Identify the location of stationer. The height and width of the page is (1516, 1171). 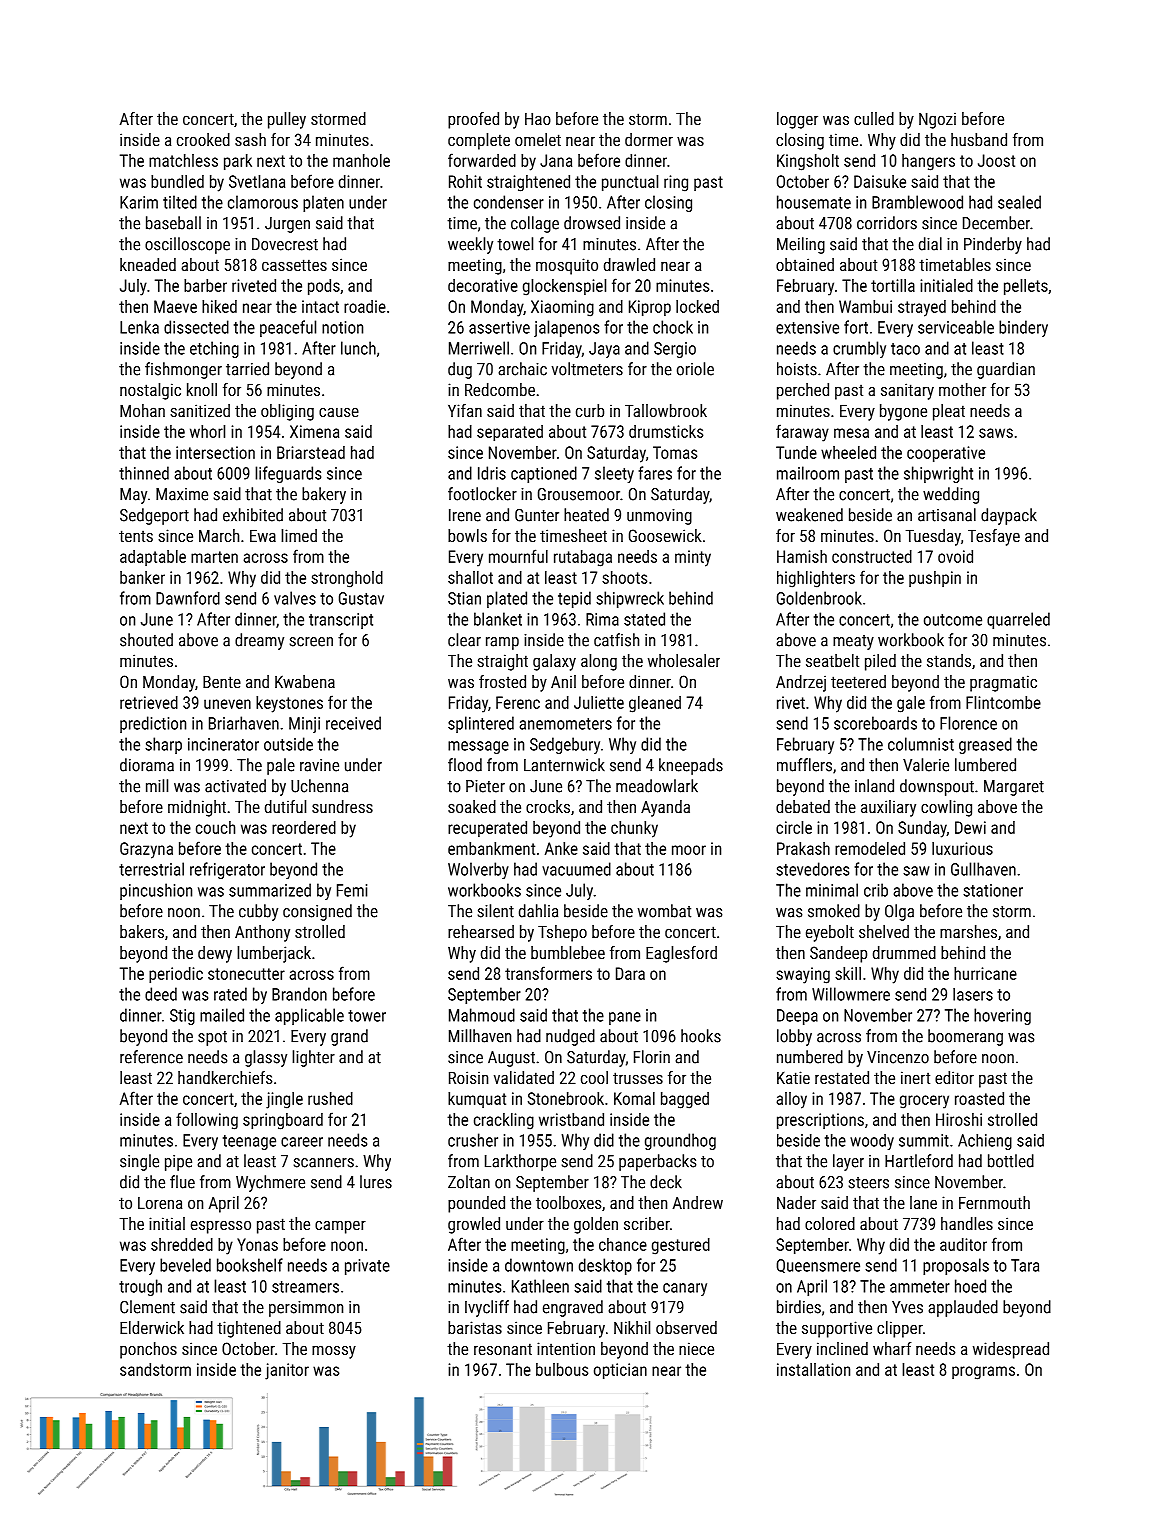
(993, 890).
